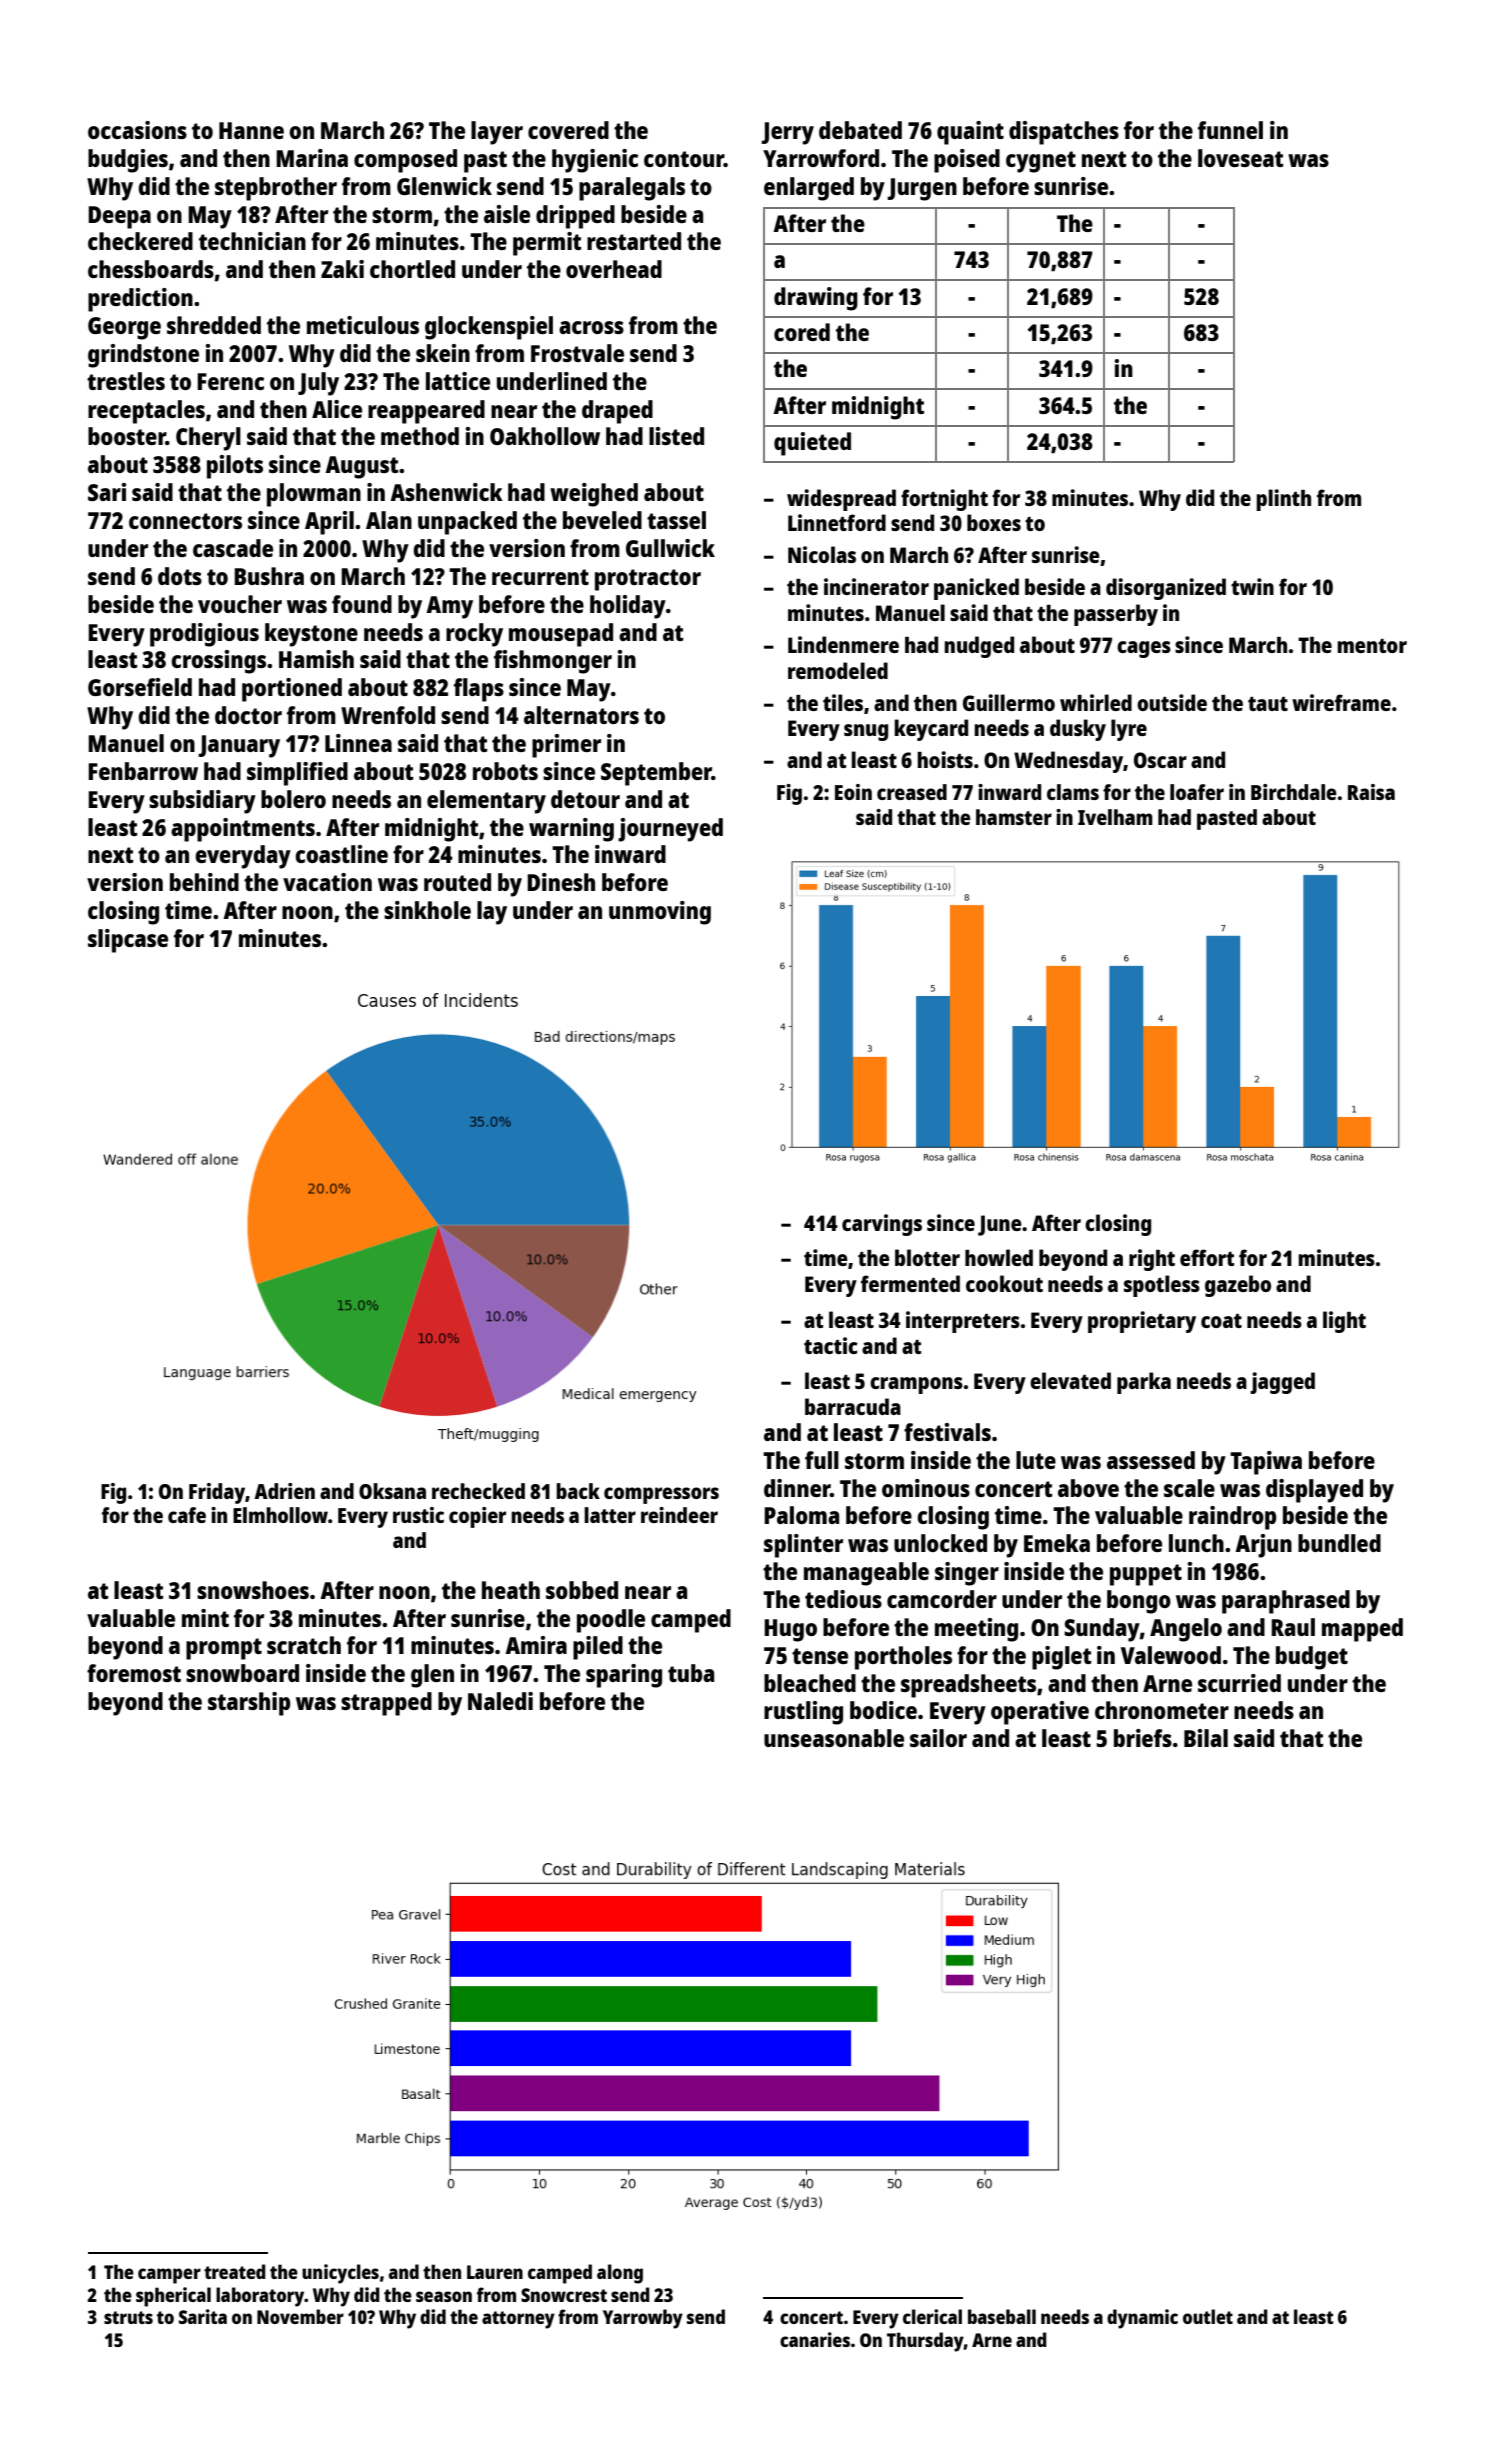  Describe the element at coordinates (643, 2319) in the screenshot. I see `Yarrowby` at that location.
